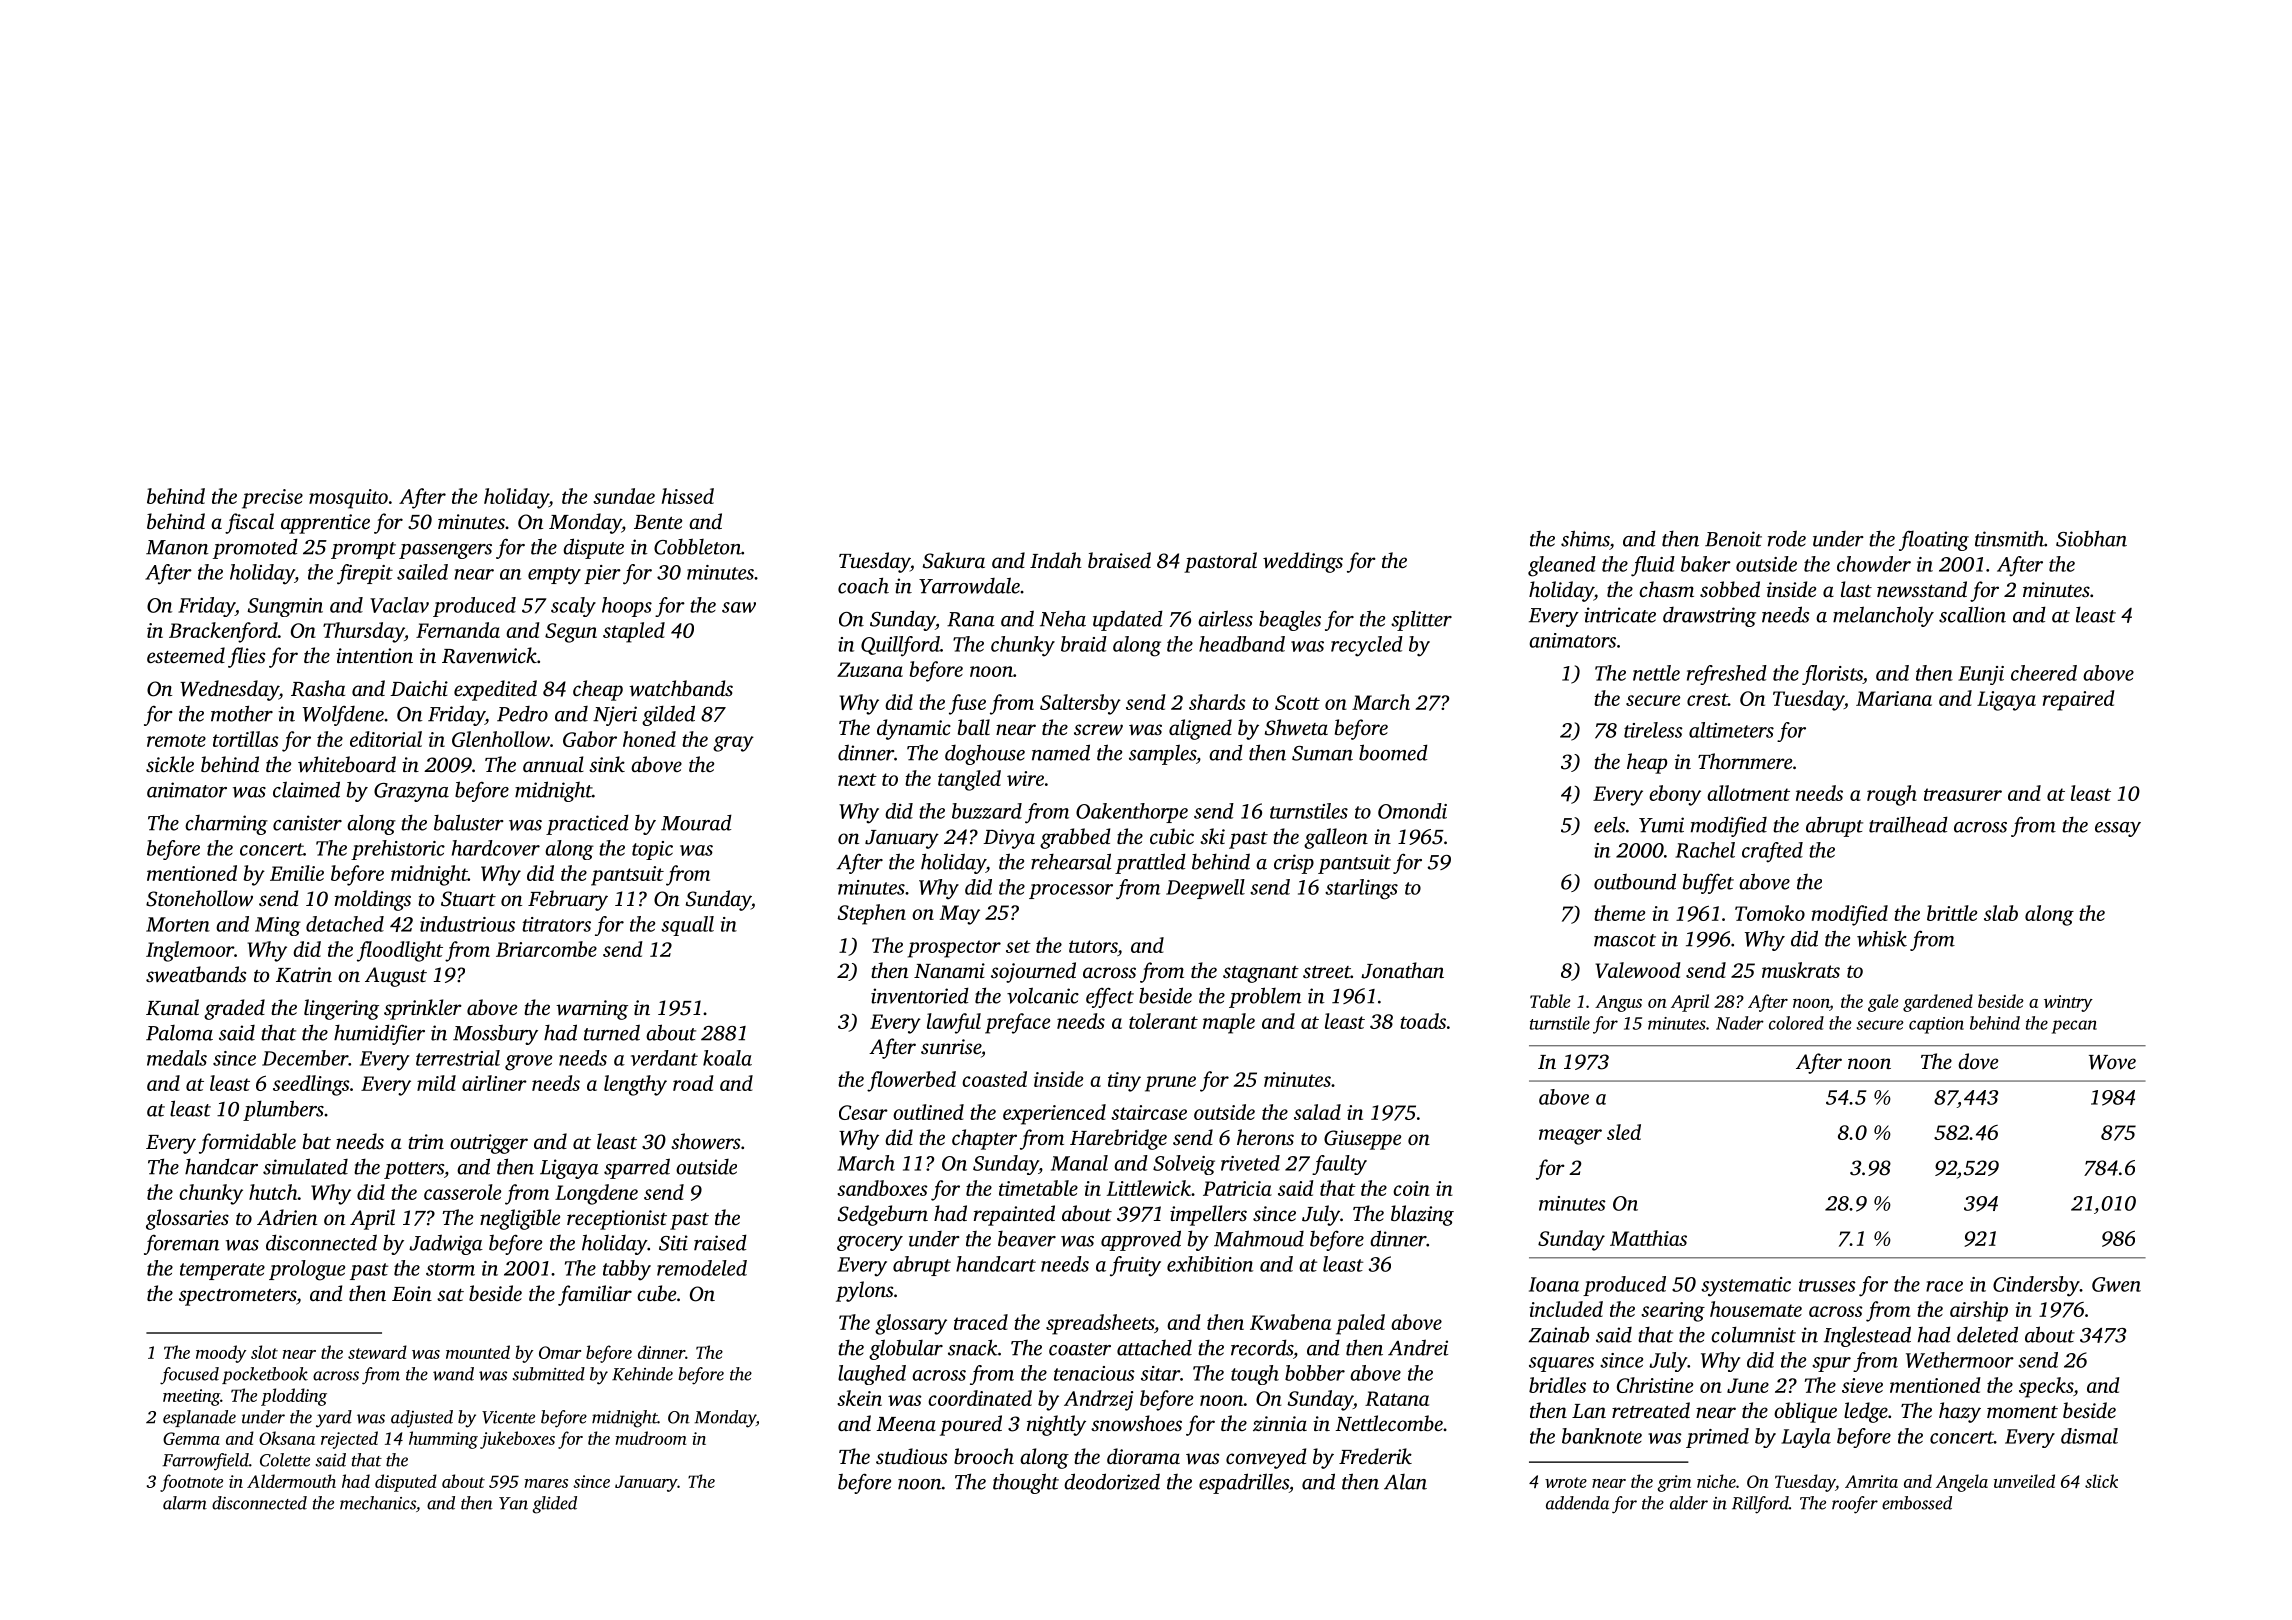 The width and height of the page is (2292, 1620). Describe the element at coordinates (1212, 836) in the page. I see `ski` at that location.
